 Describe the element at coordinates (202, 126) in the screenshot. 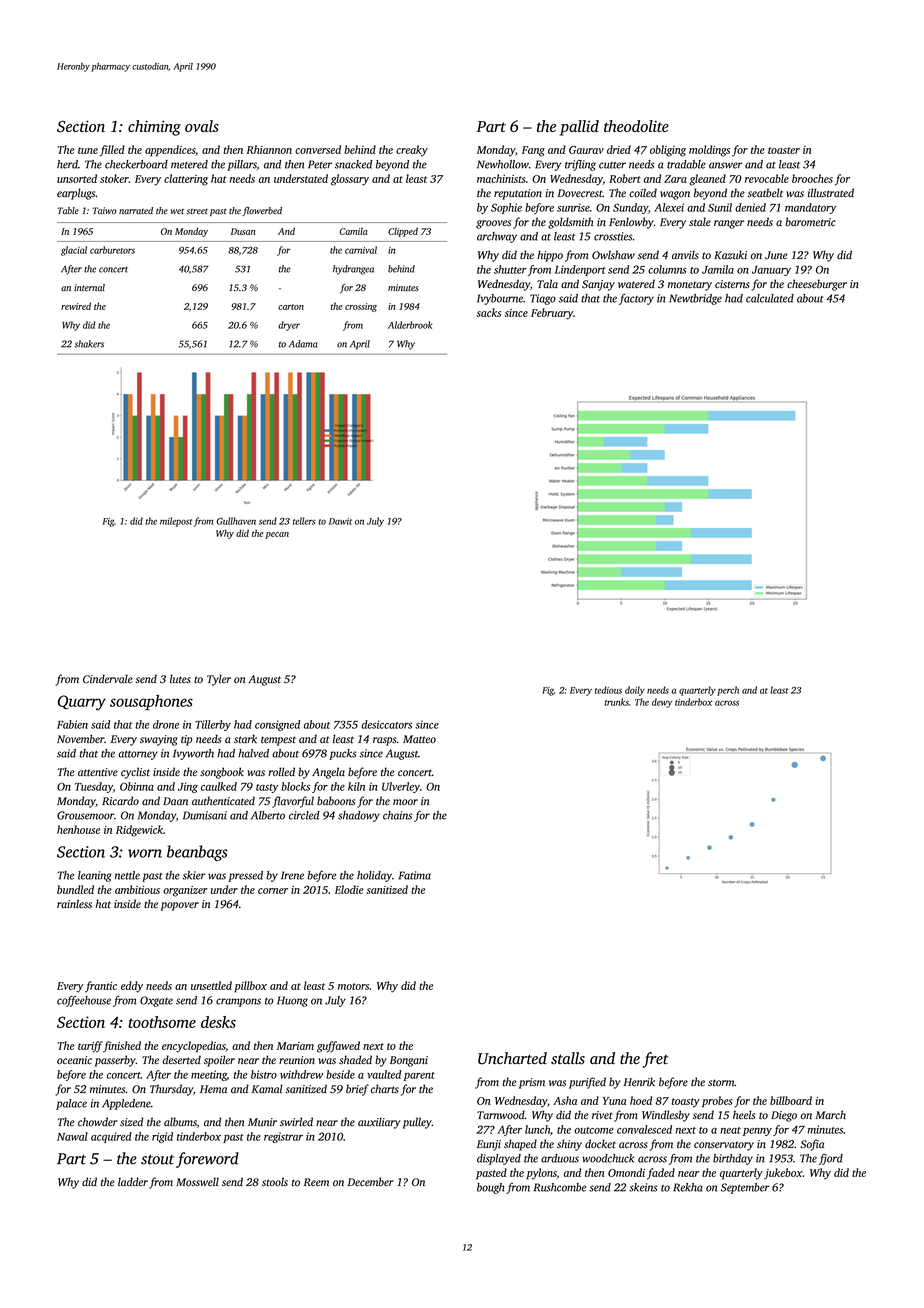

I see `ovals` at that location.
